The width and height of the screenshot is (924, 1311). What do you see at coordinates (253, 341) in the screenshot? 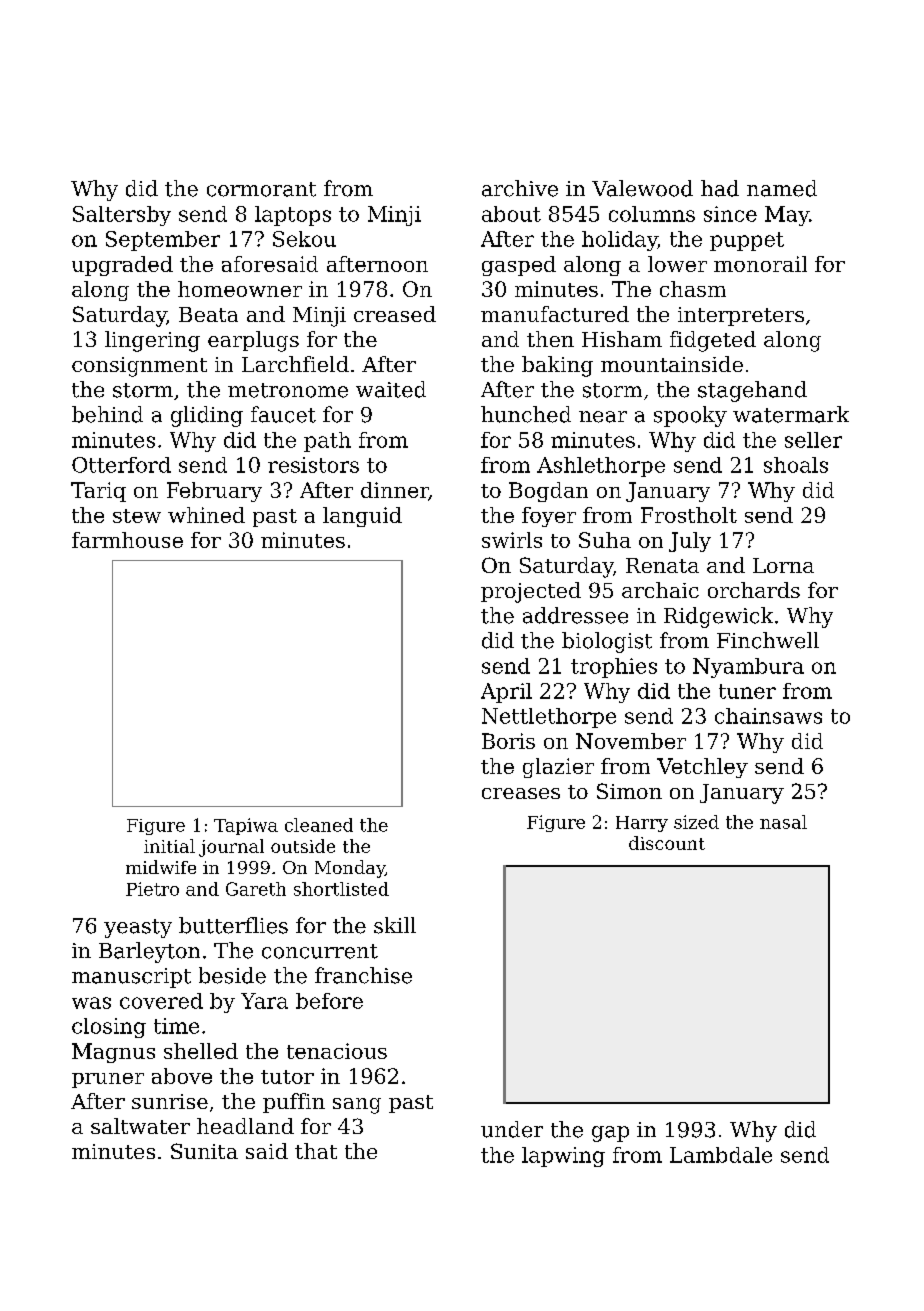
I see `earplugs` at bounding box center [253, 341].
